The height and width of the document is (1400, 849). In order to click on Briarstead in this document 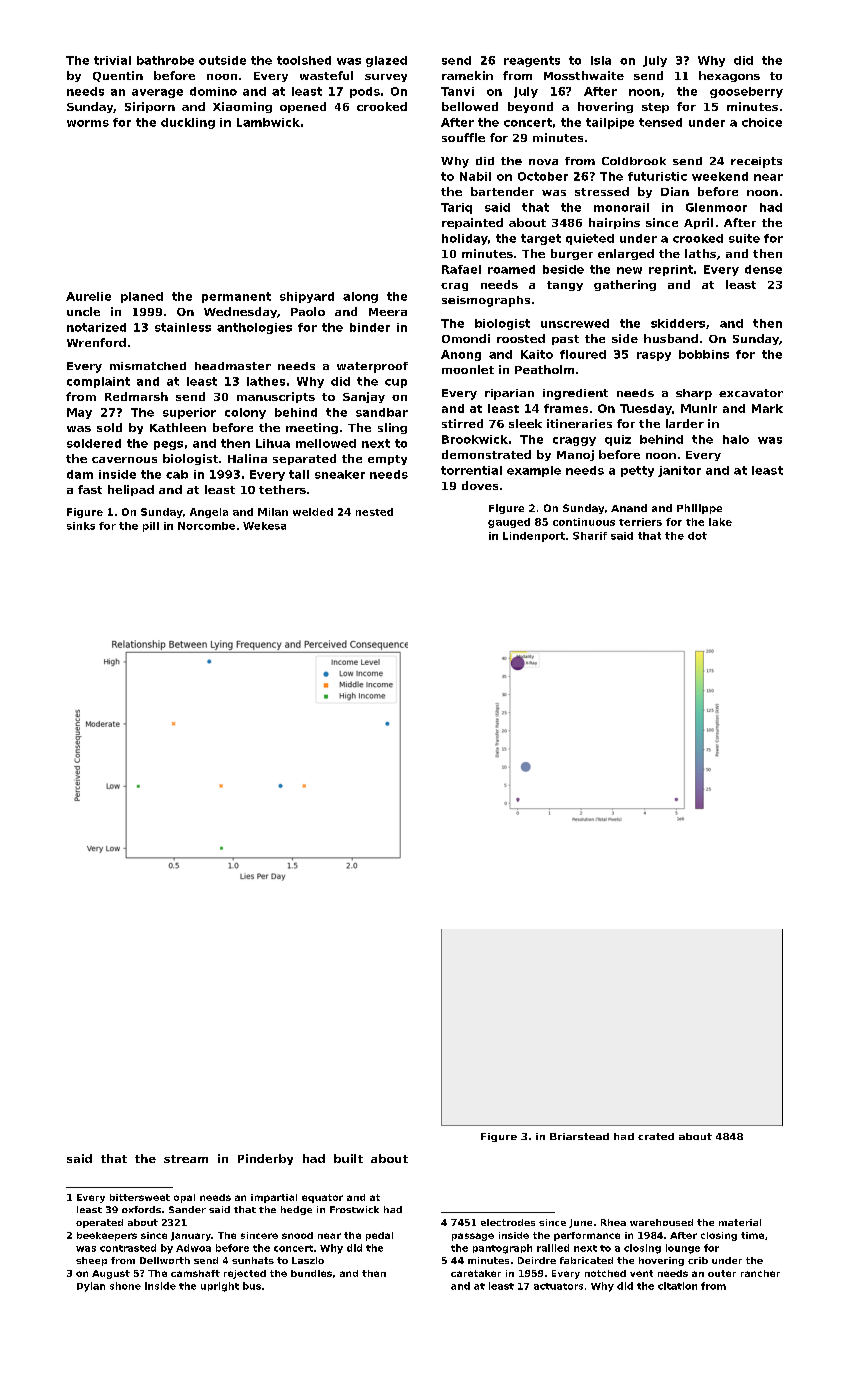, I will do `click(579, 1136)`.
